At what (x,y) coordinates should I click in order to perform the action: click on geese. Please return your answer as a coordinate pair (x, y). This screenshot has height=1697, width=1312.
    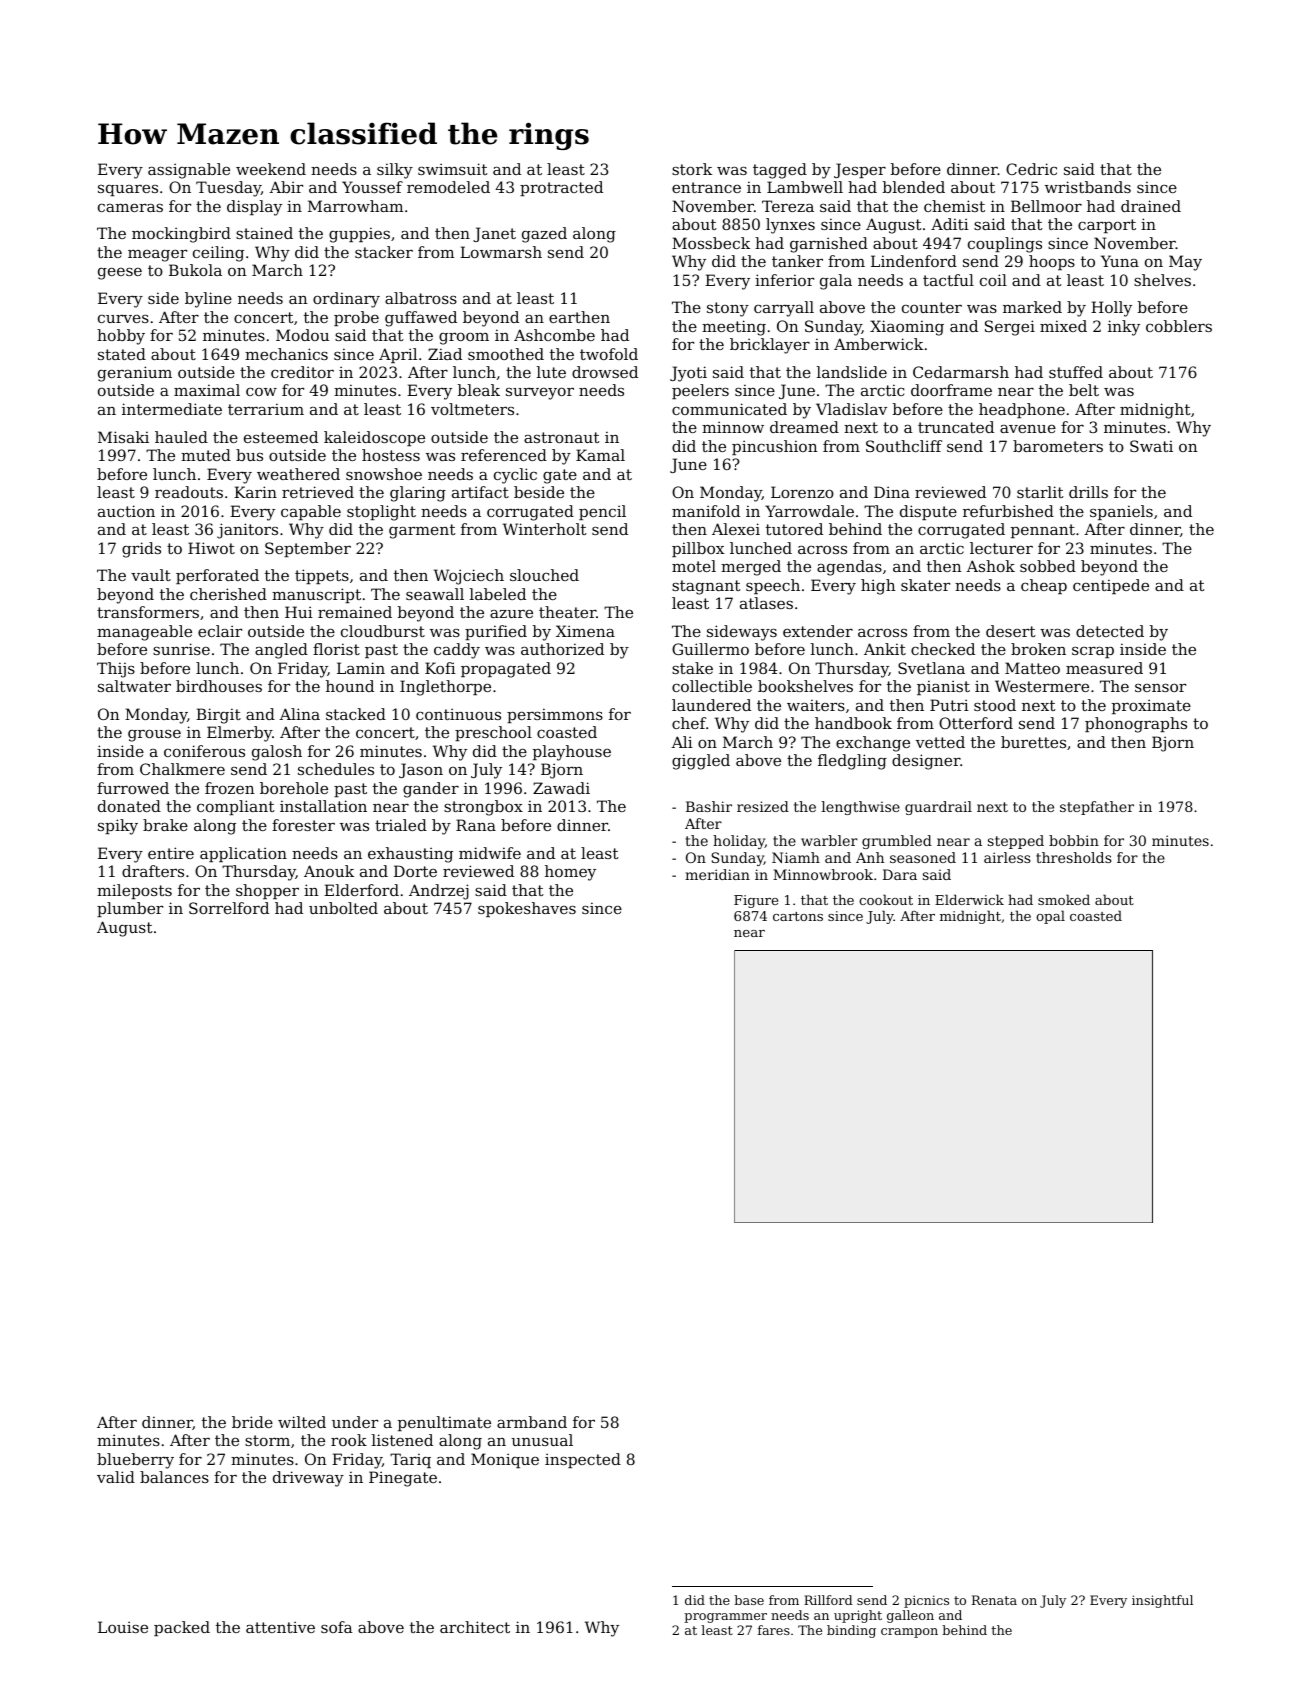
    Looking at the image, I should click on (120, 273).
